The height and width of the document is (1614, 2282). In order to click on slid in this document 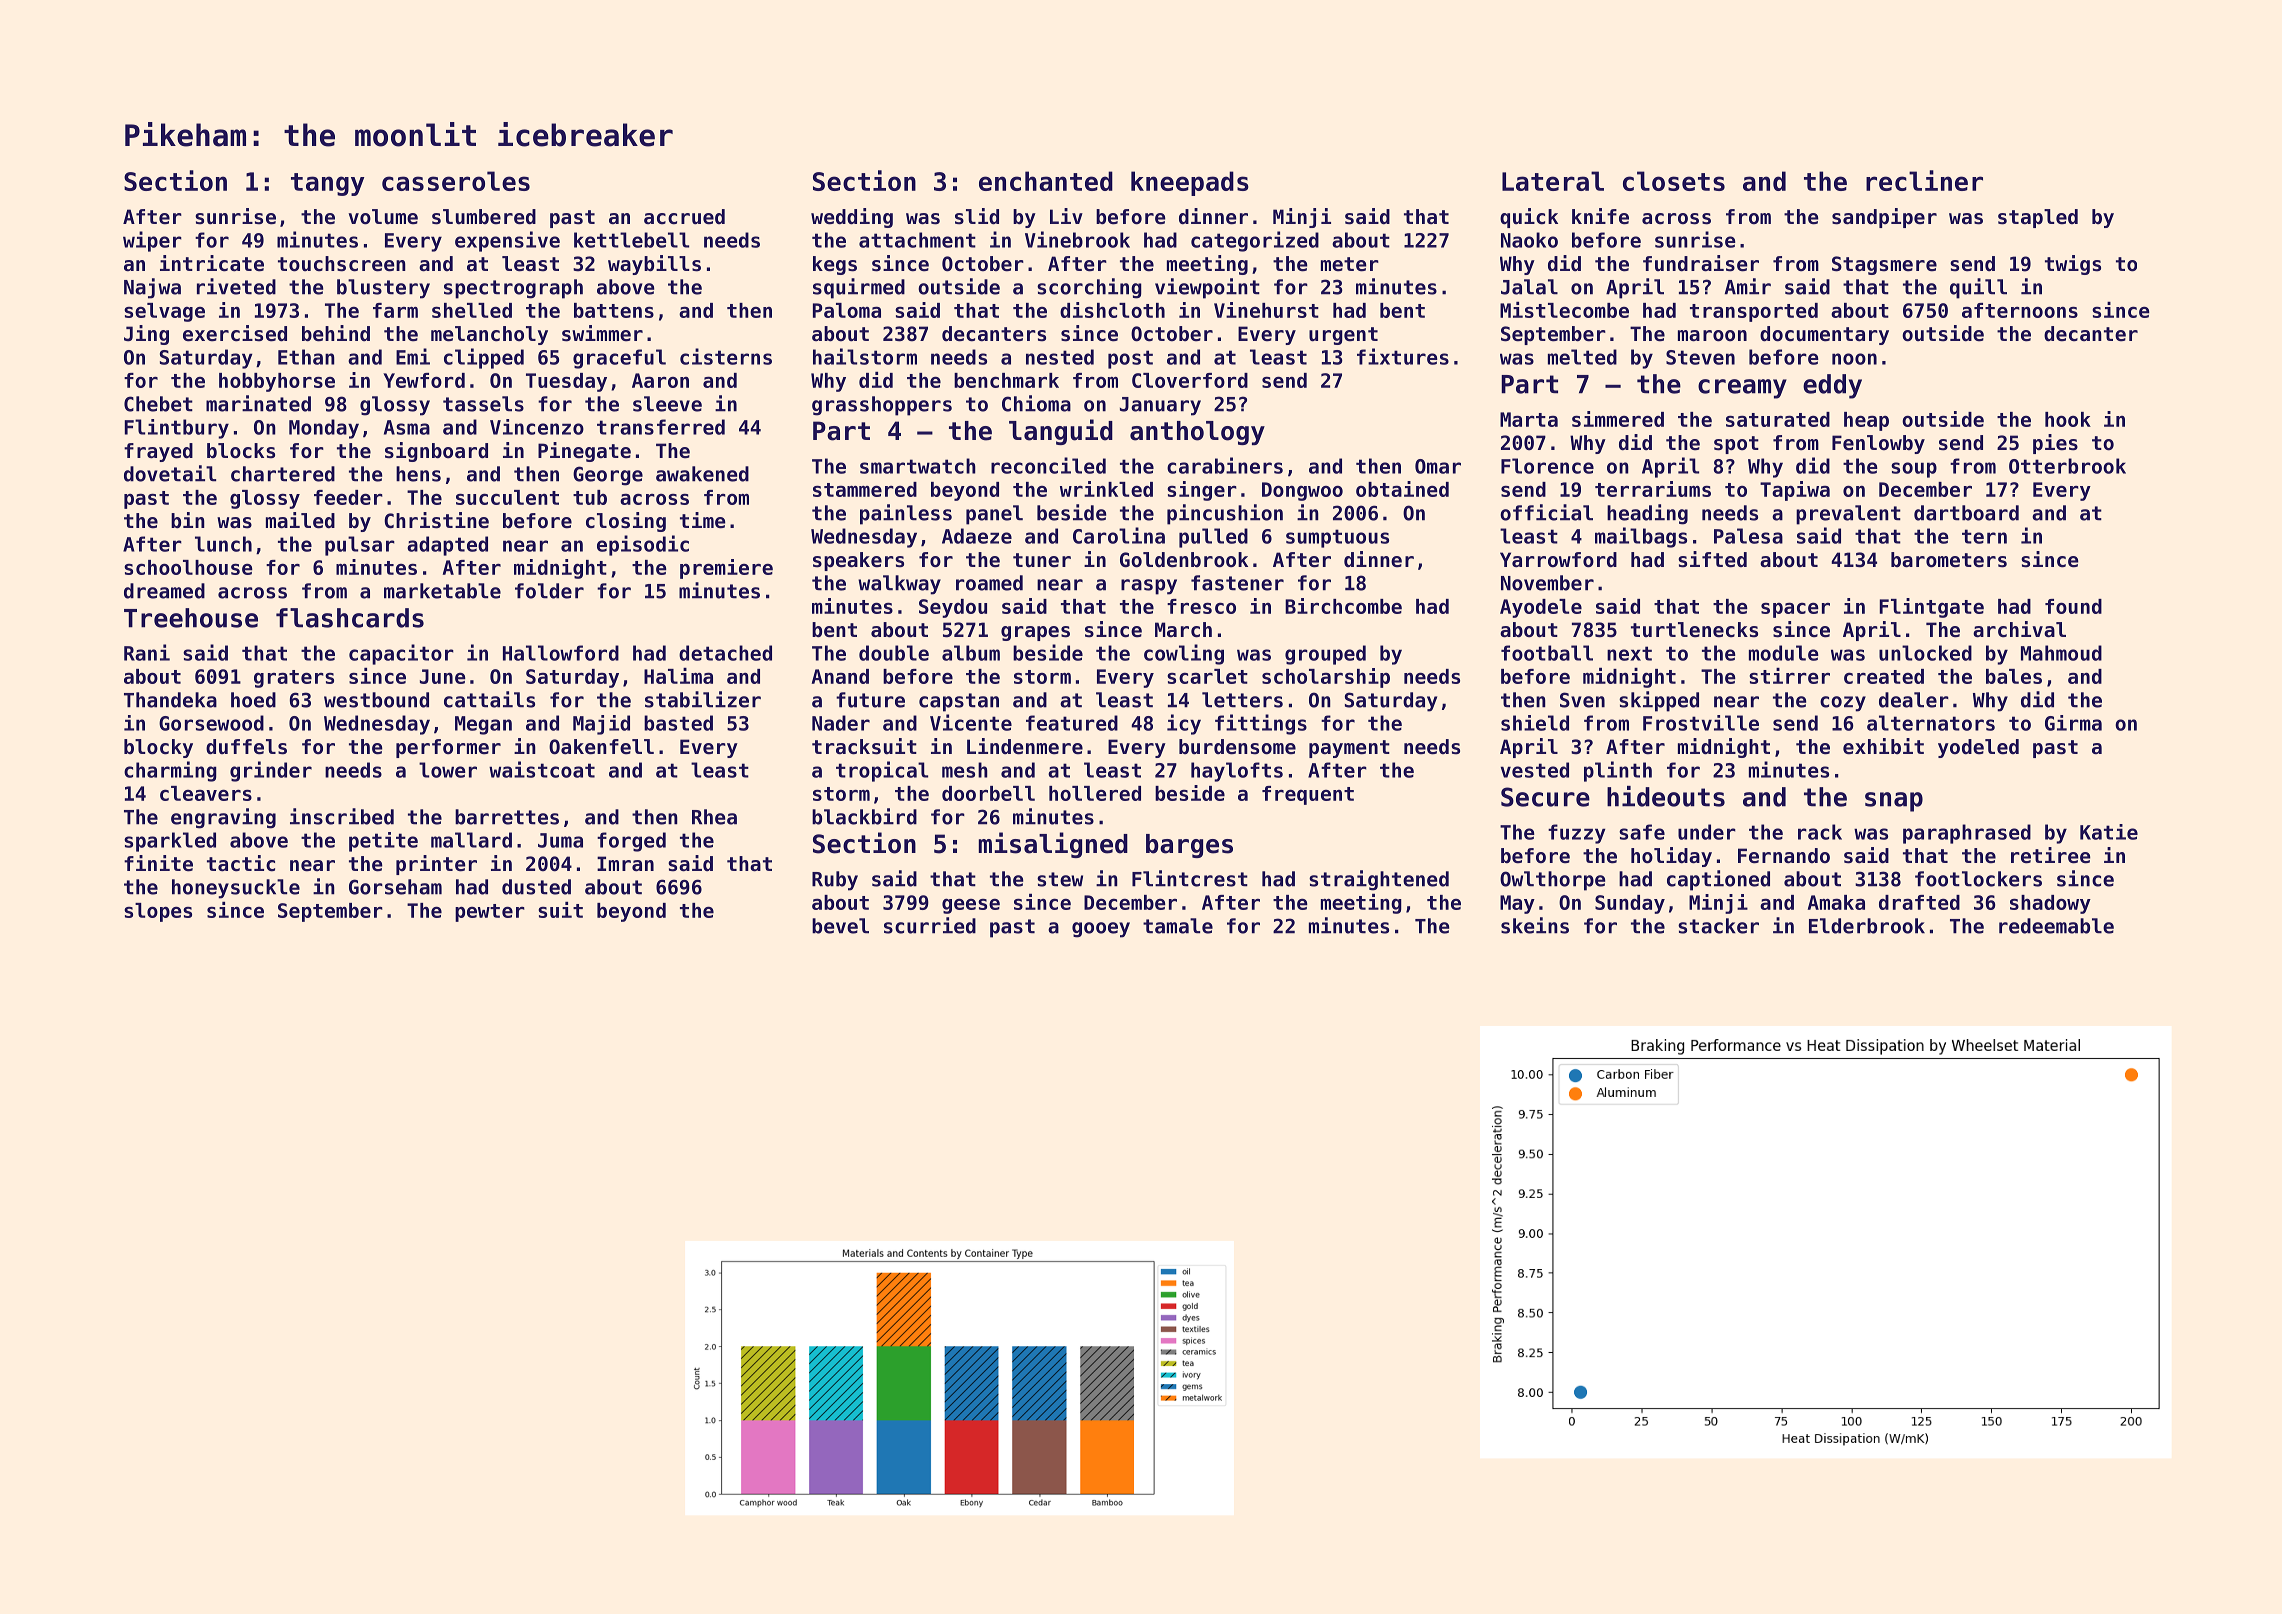, I will do `click(977, 216)`.
